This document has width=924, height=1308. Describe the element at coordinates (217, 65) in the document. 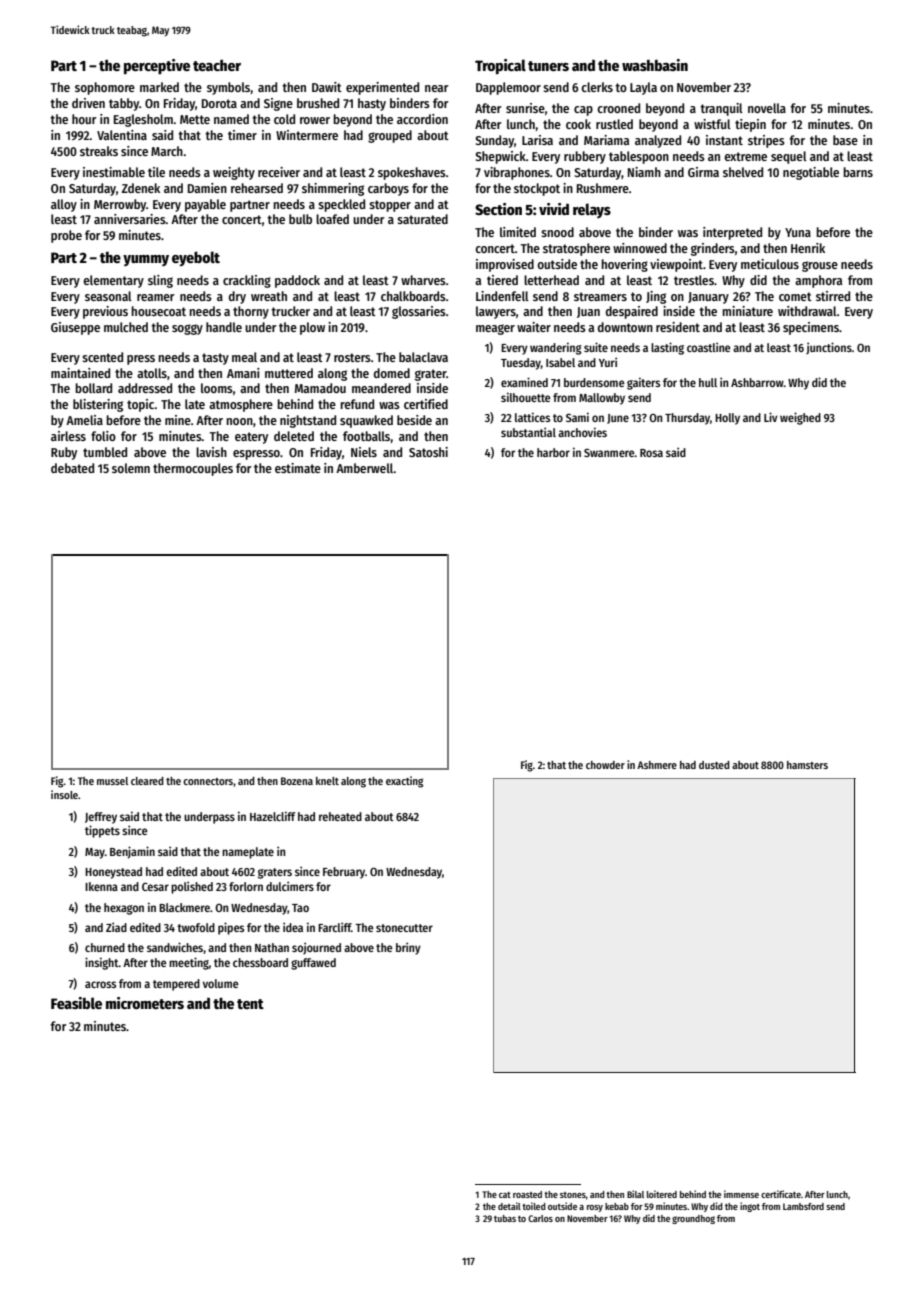

I see `teacher` at that location.
